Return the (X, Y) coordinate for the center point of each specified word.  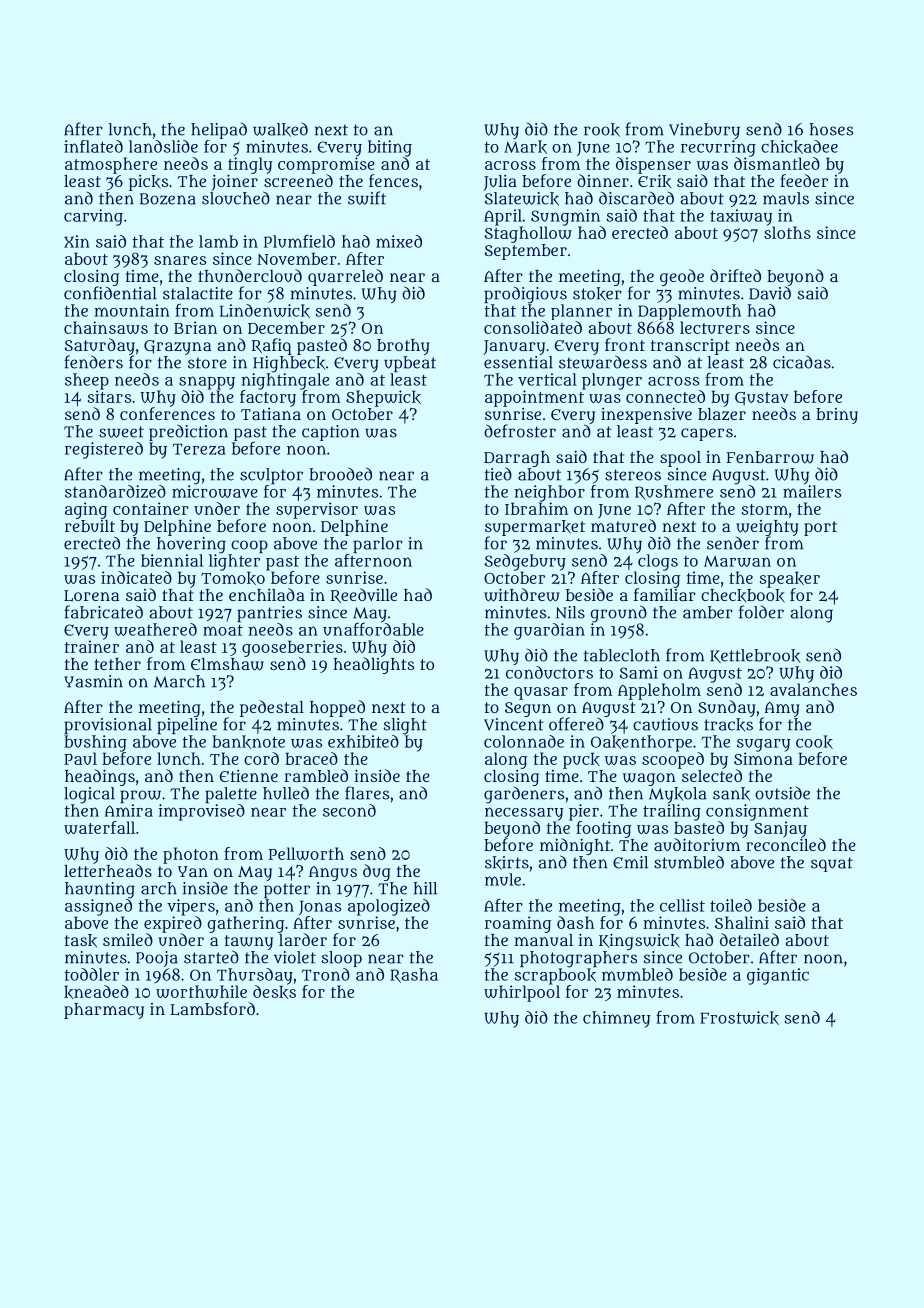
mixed (399, 241)
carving (93, 217)
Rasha (414, 975)
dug (377, 872)
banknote (248, 742)
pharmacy (104, 1011)
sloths (787, 232)
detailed (749, 939)
